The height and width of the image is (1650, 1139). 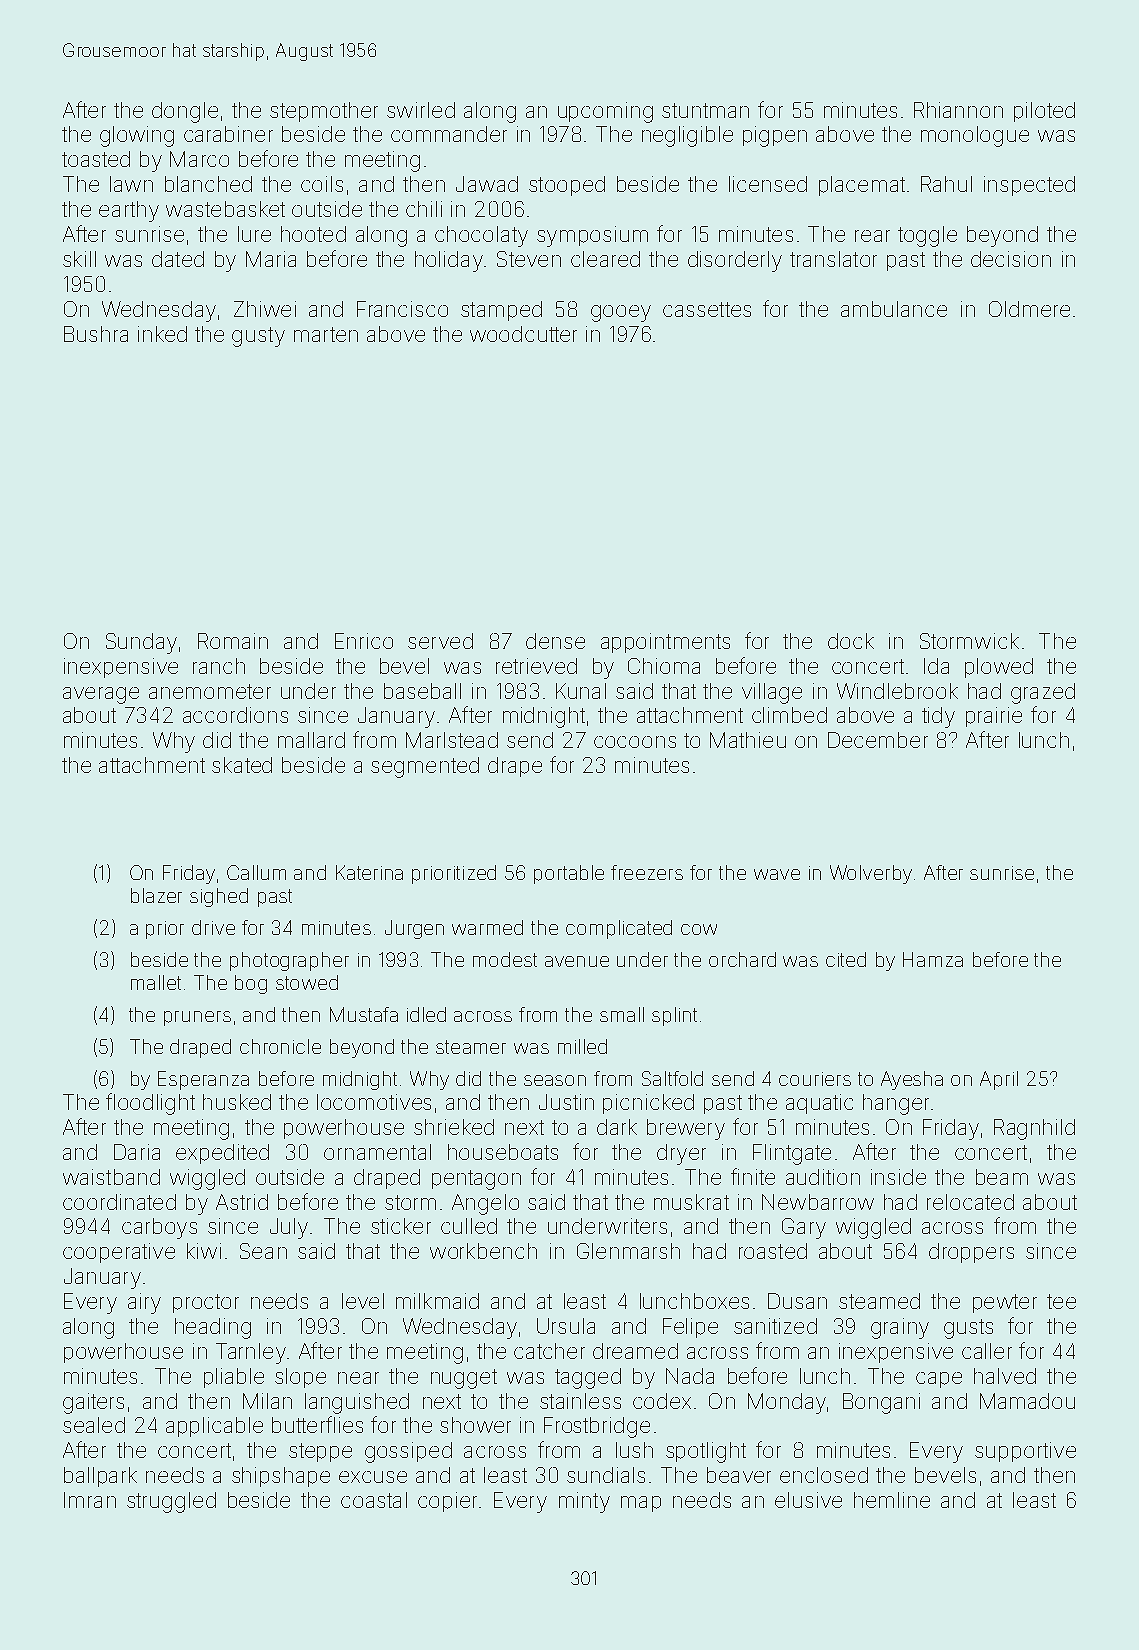 What do you see at coordinates (137, 136) in the image?
I see `glowing` at bounding box center [137, 136].
